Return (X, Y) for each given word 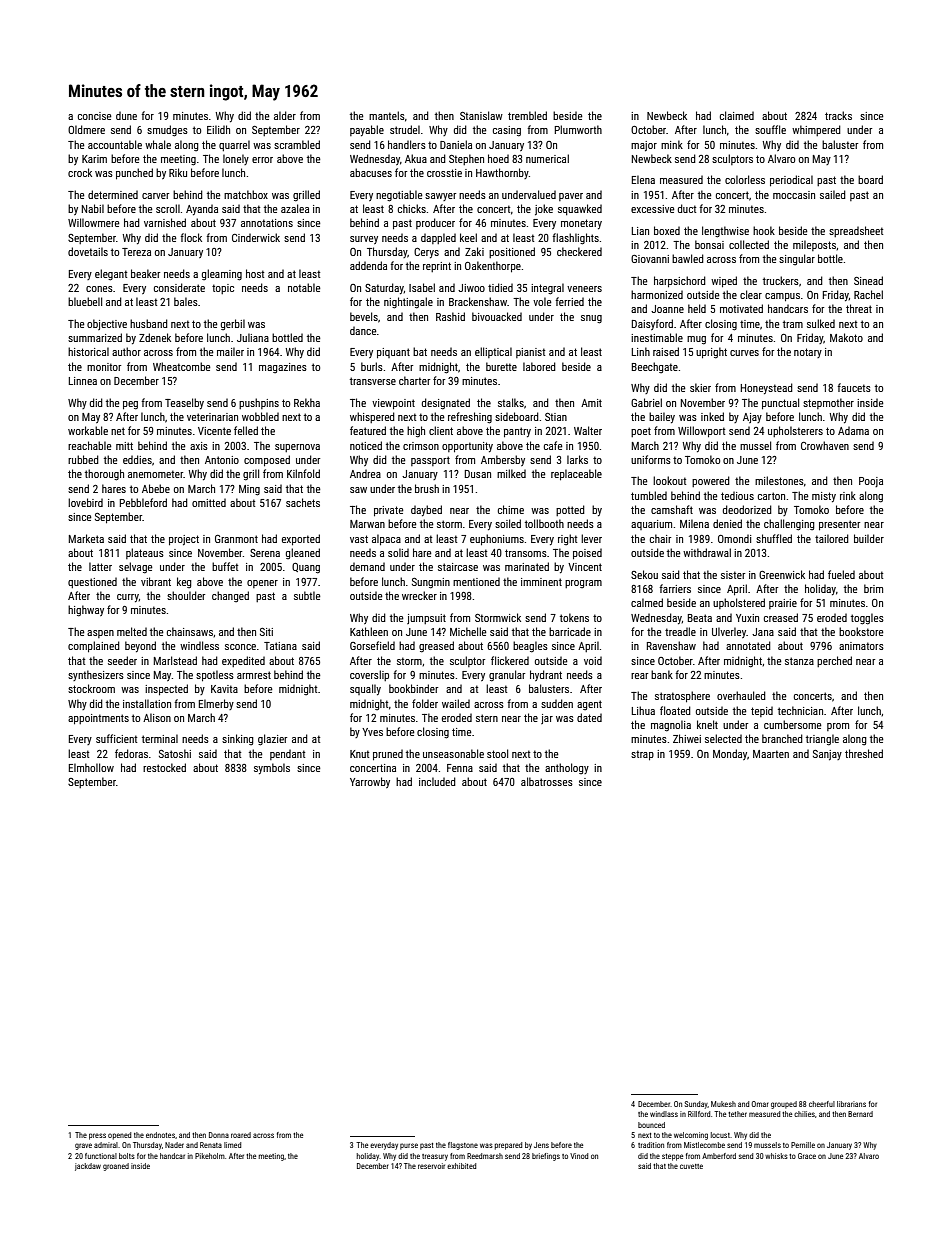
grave (83, 1146)
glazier (272, 740)
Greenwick (782, 574)
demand (367, 566)
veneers (584, 289)
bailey (662, 417)
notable (304, 287)
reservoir (431, 1166)
